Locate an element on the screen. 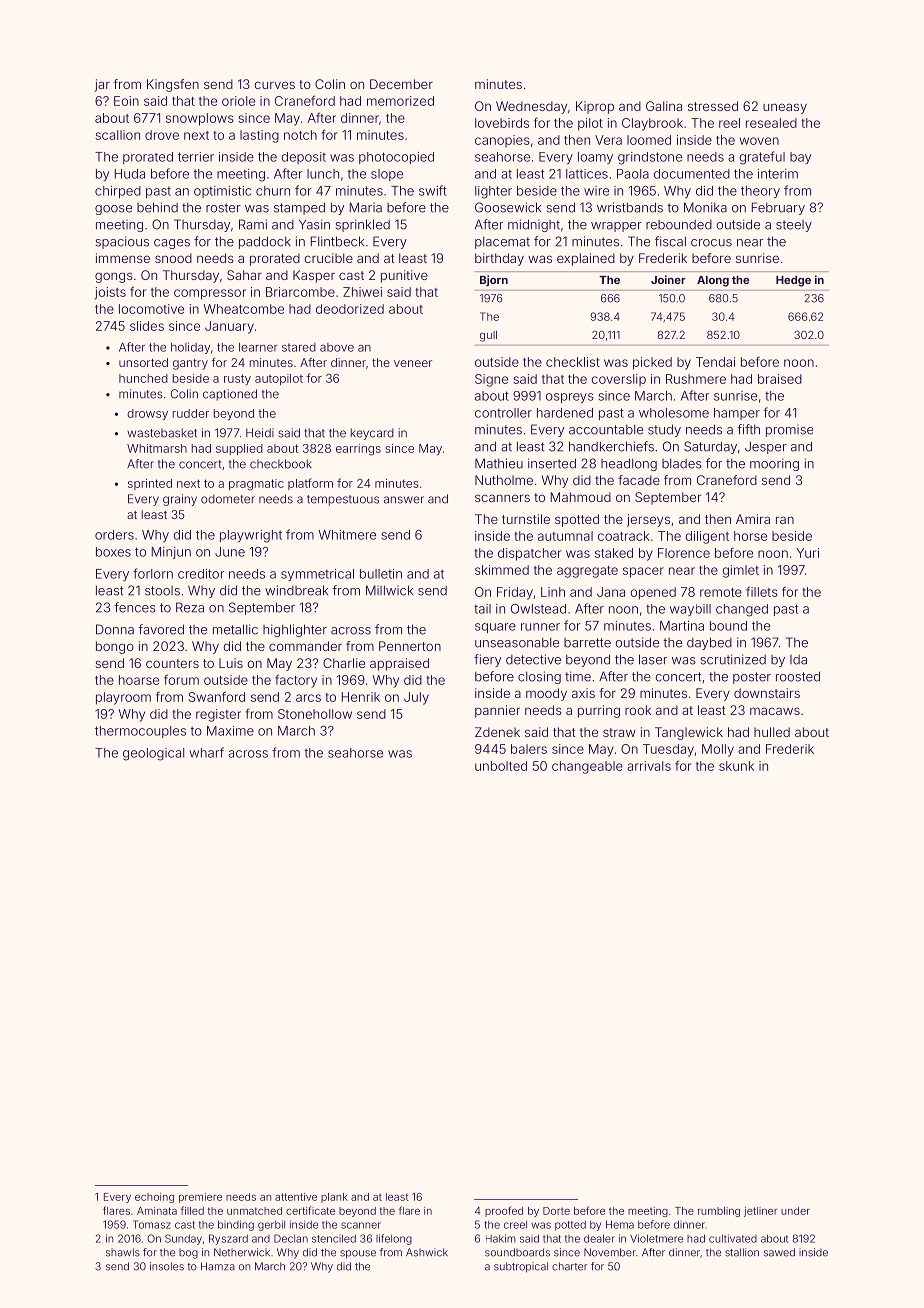 Image resolution: width=924 pixels, height=1308 pixels. churn is located at coordinates (273, 191).
